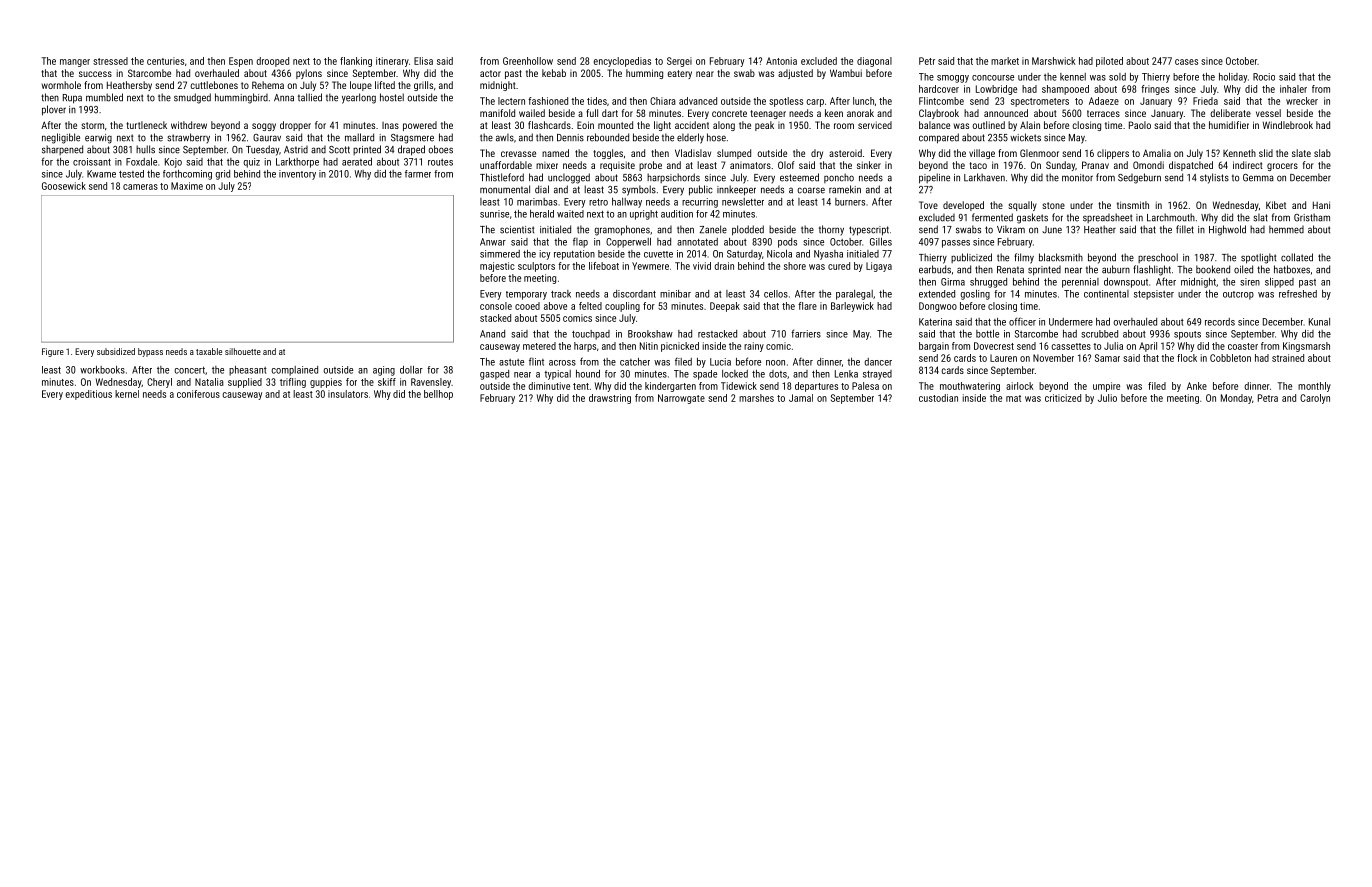 This document has height=887, width=1372. Describe the element at coordinates (850, 202) in the document. I see `burners` at that location.
